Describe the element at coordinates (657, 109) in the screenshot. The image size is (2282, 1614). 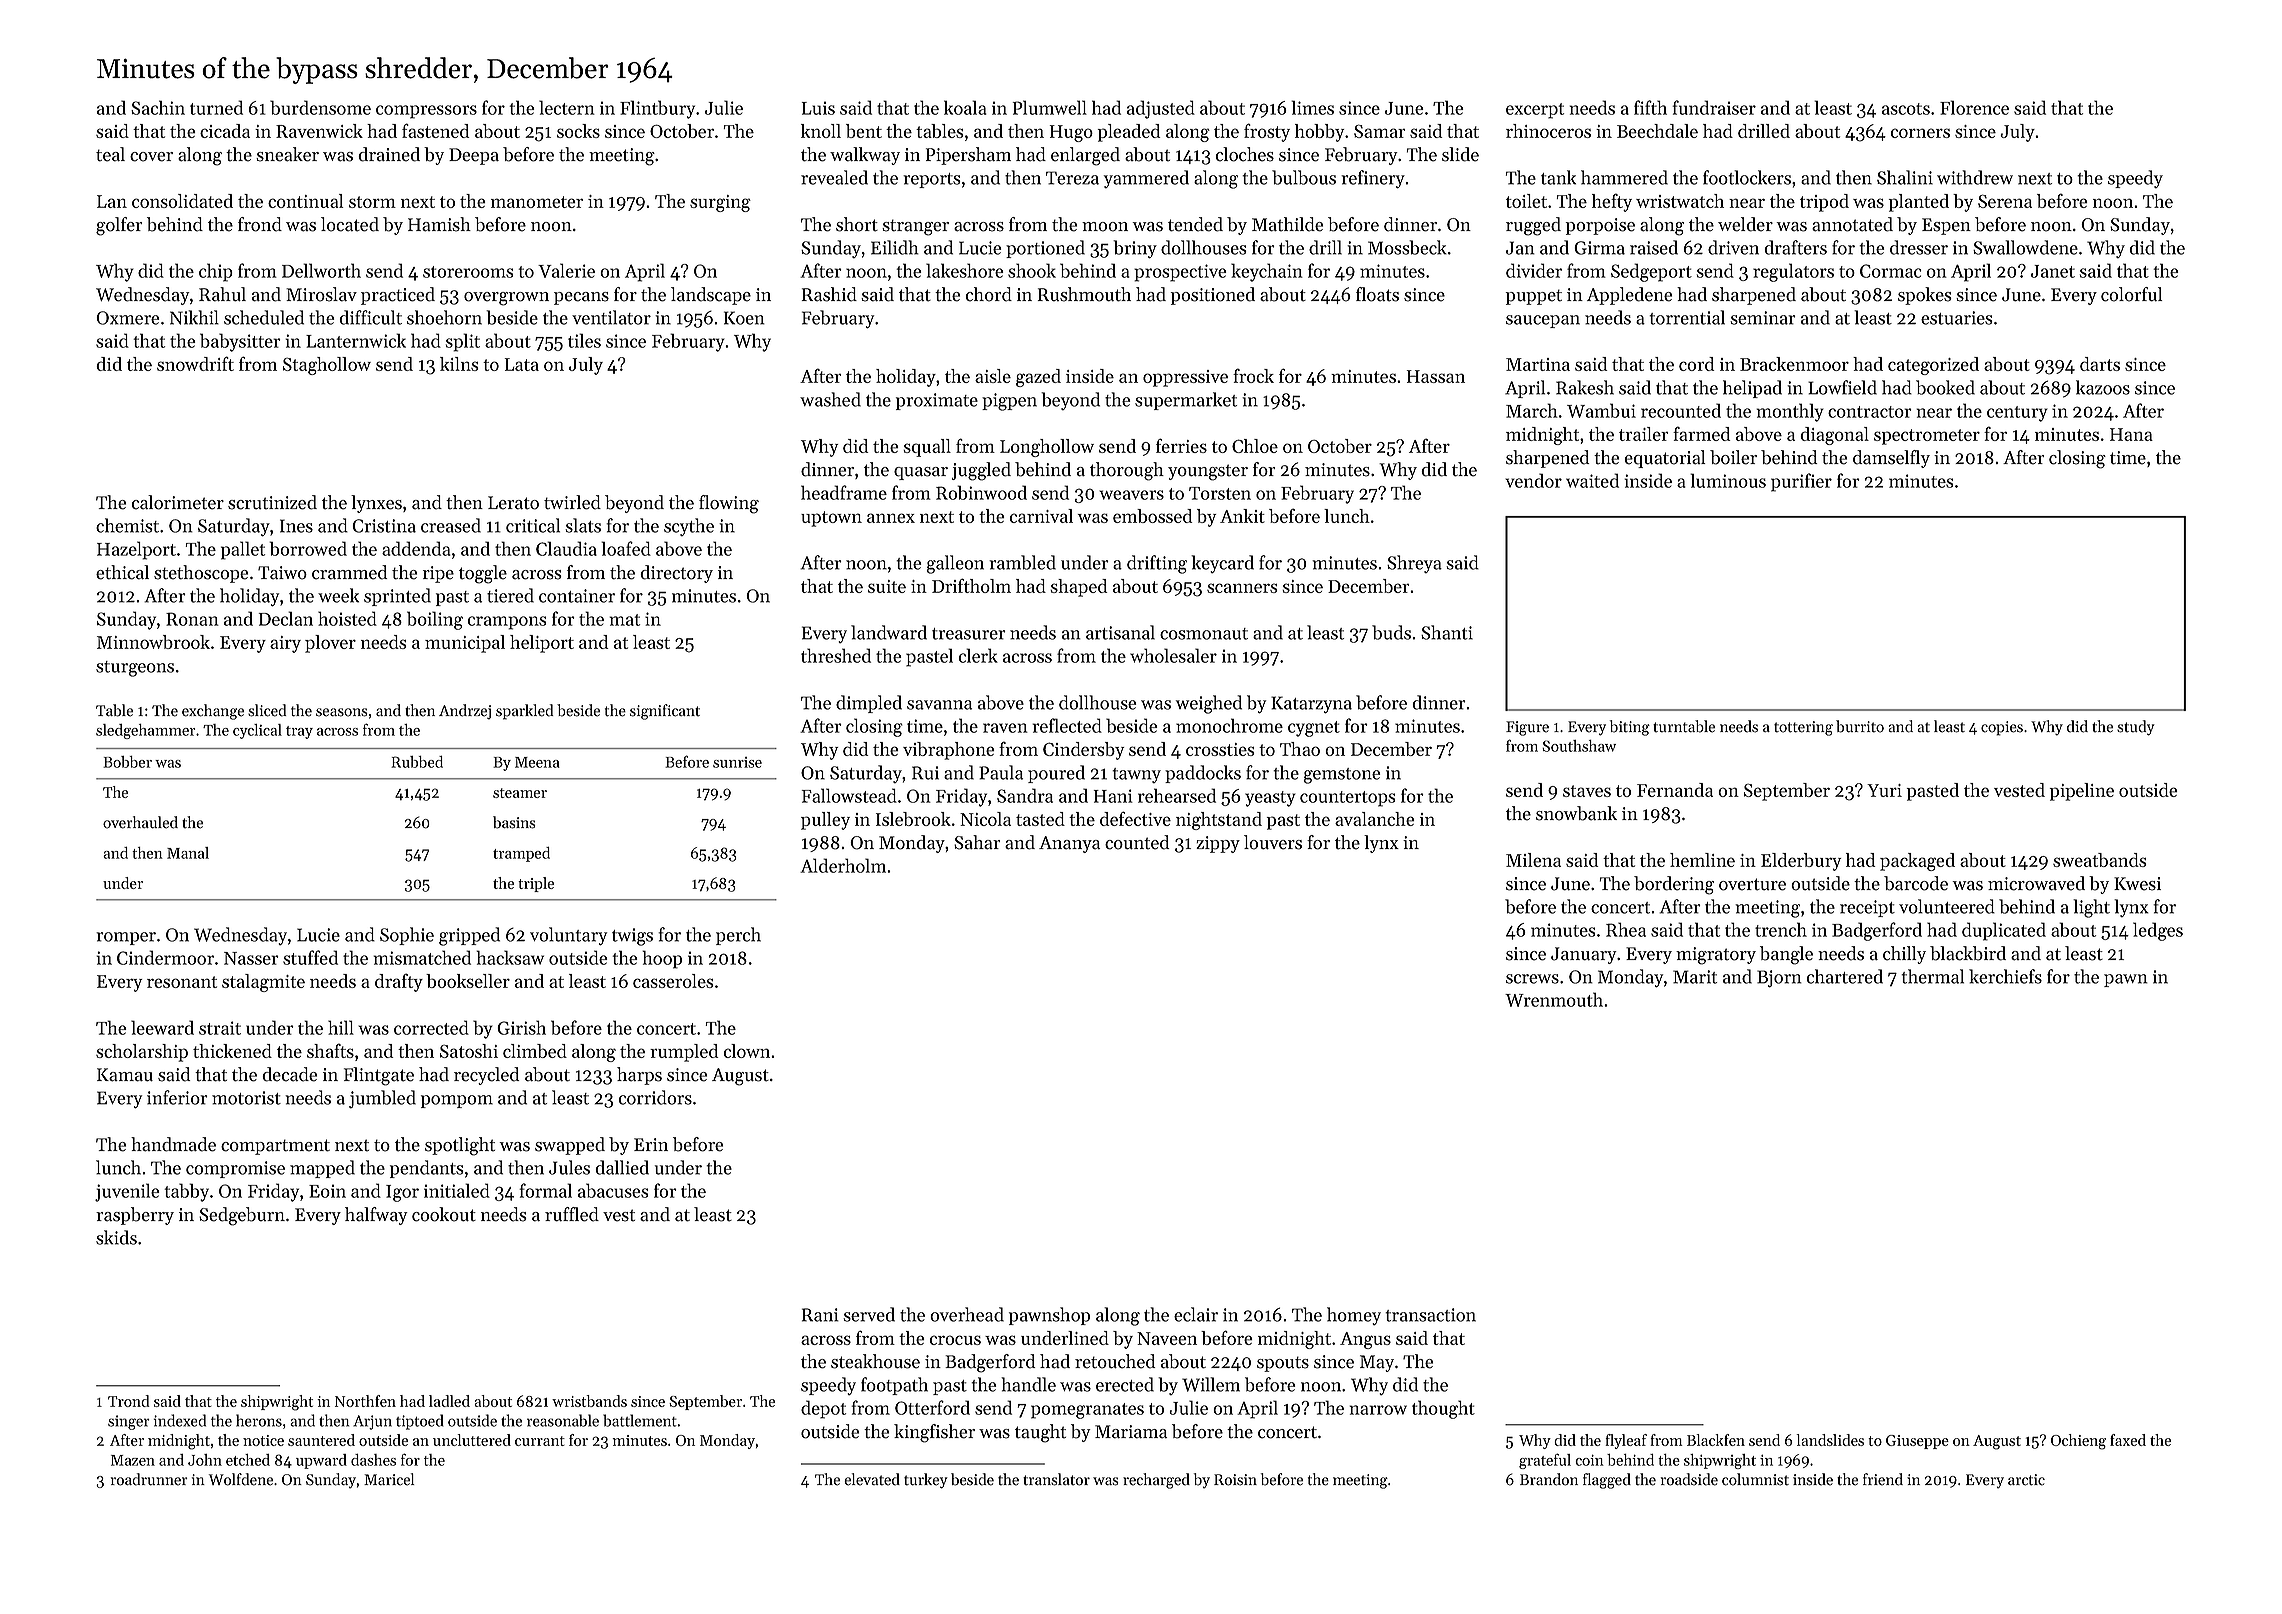
I see `Flintbury` at that location.
